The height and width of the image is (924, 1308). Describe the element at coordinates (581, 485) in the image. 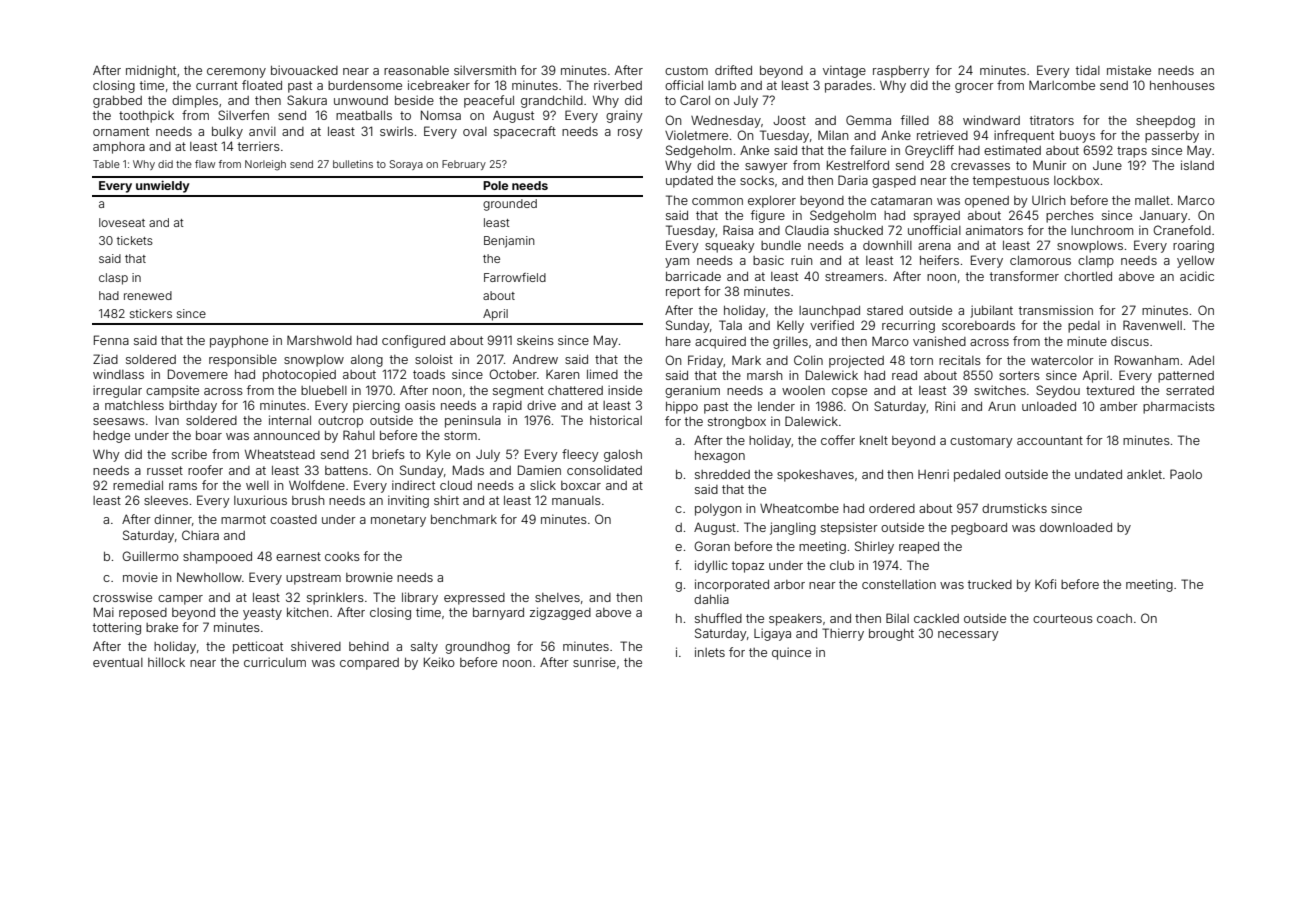

I see `boxcar` at that location.
